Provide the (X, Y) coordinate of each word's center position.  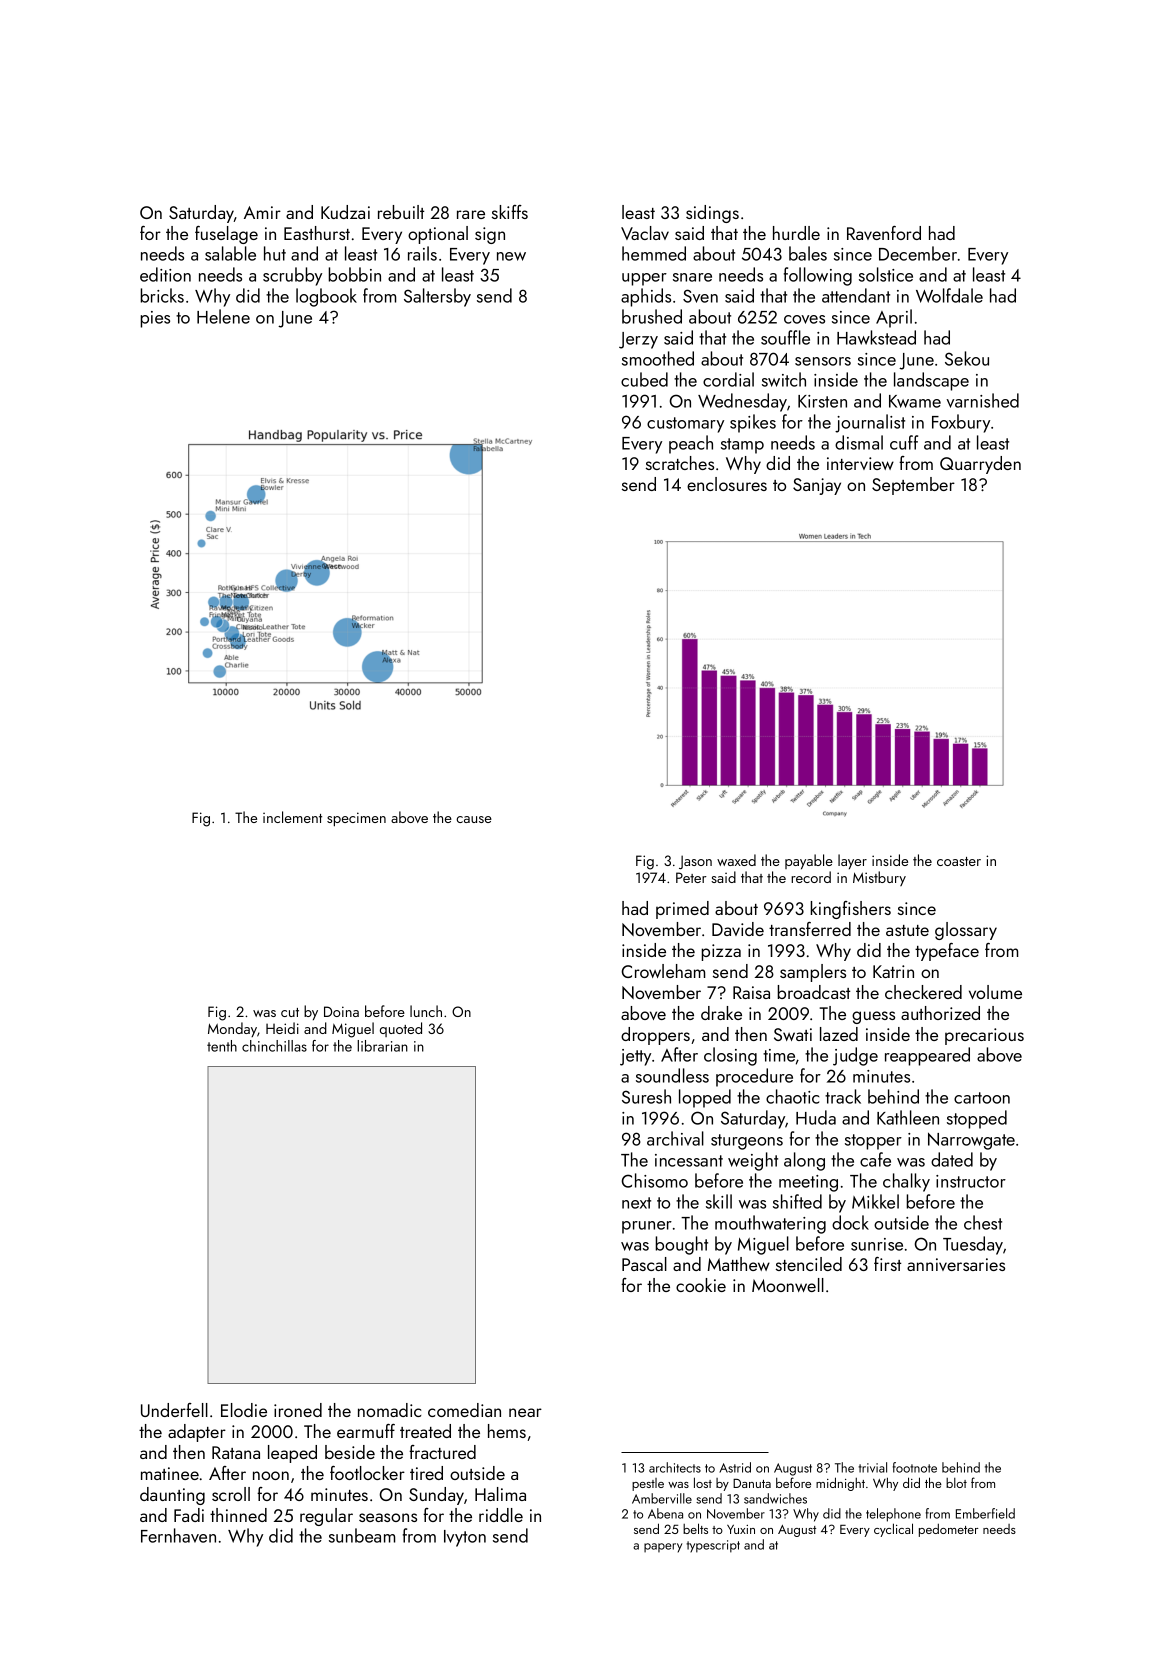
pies (155, 319)
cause (474, 819)
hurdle (796, 233)
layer (852, 861)
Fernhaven (178, 1535)
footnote (915, 1467)
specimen (356, 819)
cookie (701, 1285)
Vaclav (645, 233)
